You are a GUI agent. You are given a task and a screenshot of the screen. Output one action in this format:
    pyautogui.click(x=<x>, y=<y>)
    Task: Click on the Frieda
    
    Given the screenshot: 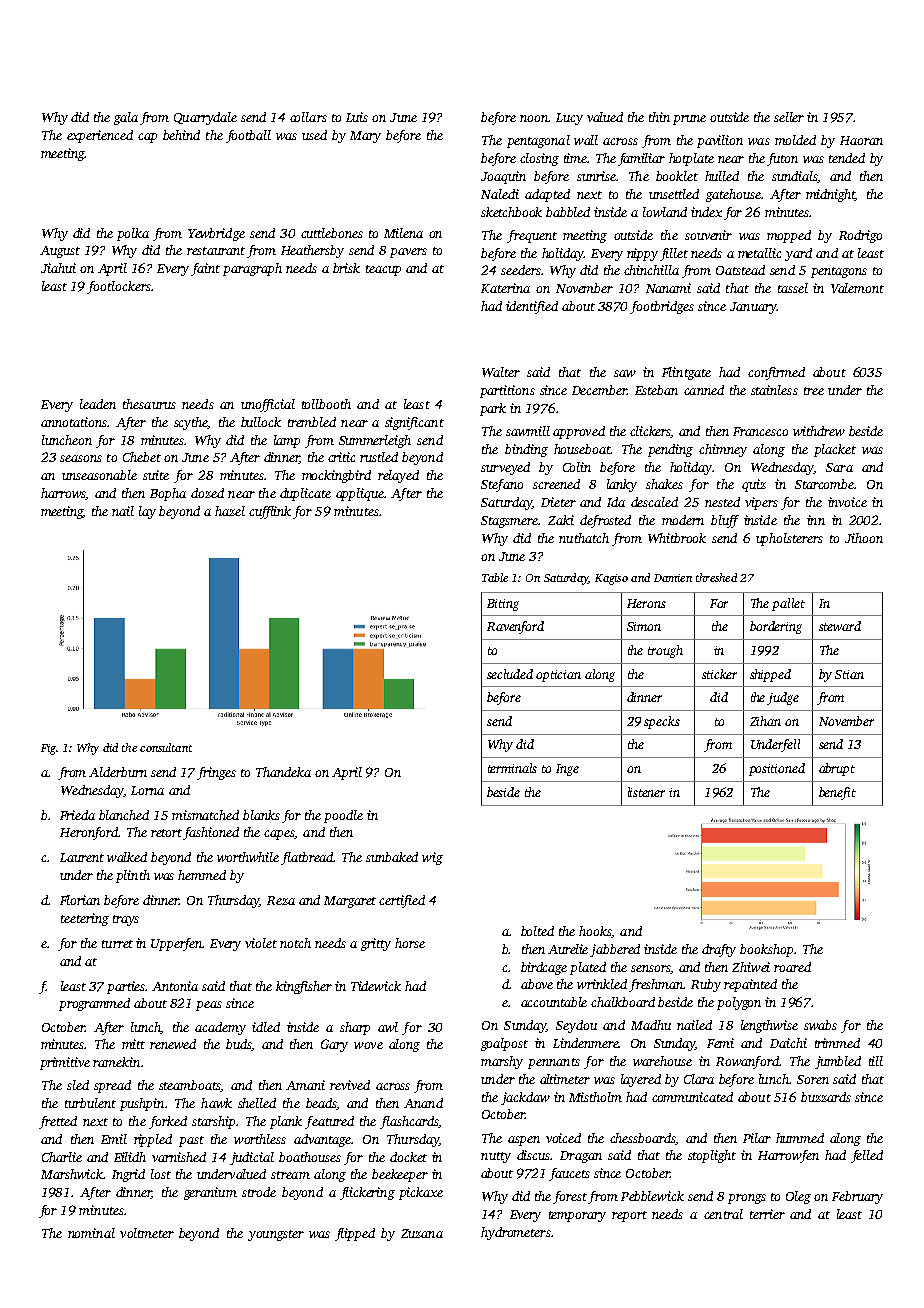 What is the action you would take?
    pyautogui.click(x=77, y=815)
